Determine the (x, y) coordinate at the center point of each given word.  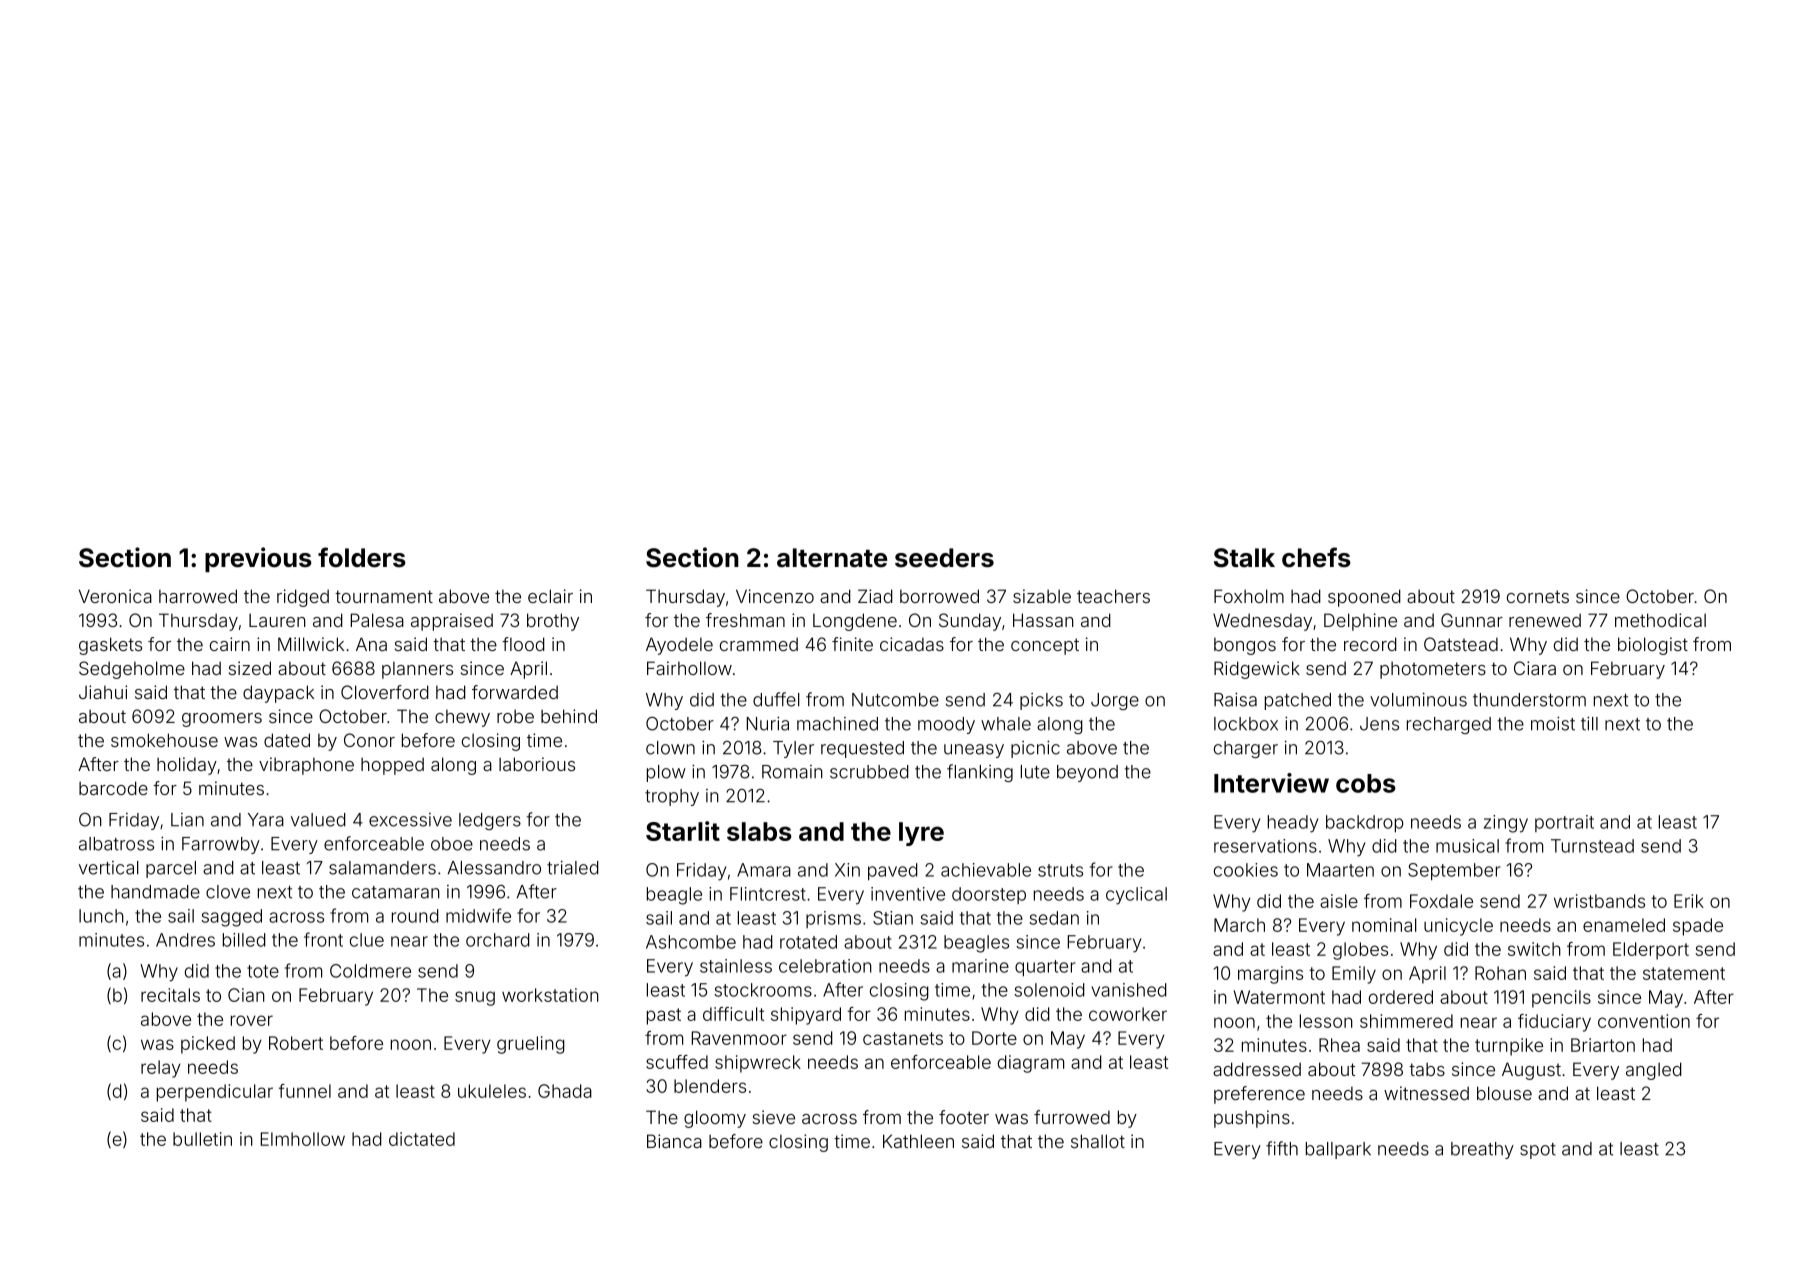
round (415, 916)
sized (250, 668)
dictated (422, 1139)
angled (1654, 1071)
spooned (1364, 598)
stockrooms (763, 990)
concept (1045, 646)
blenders (710, 1086)
